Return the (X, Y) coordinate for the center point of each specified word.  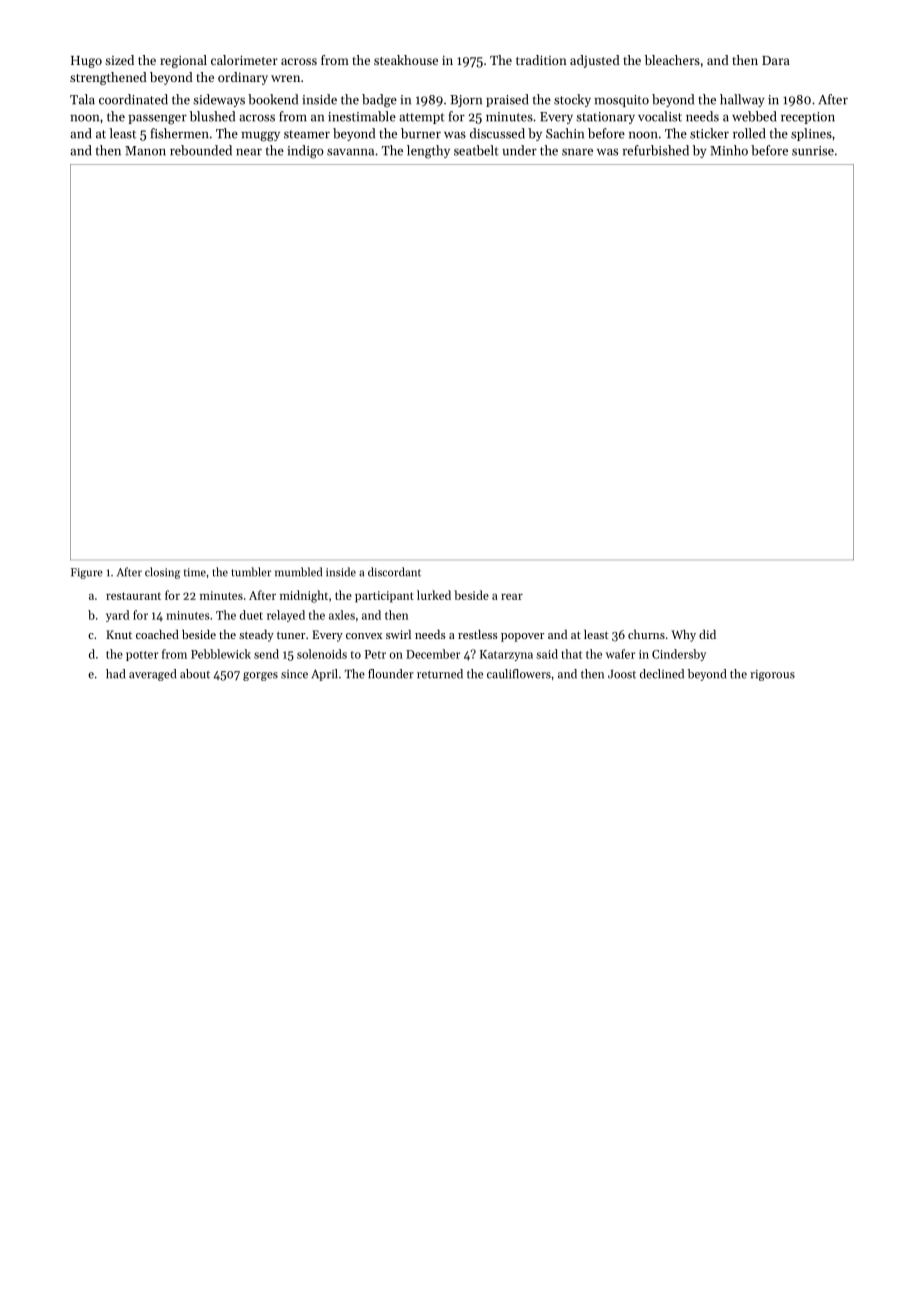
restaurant (133, 596)
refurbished (655, 150)
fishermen (180, 133)
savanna (350, 152)
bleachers (672, 60)
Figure (87, 573)
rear (512, 597)
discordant (394, 572)
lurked (434, 595)
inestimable (362, 116)
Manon (145, 151)
